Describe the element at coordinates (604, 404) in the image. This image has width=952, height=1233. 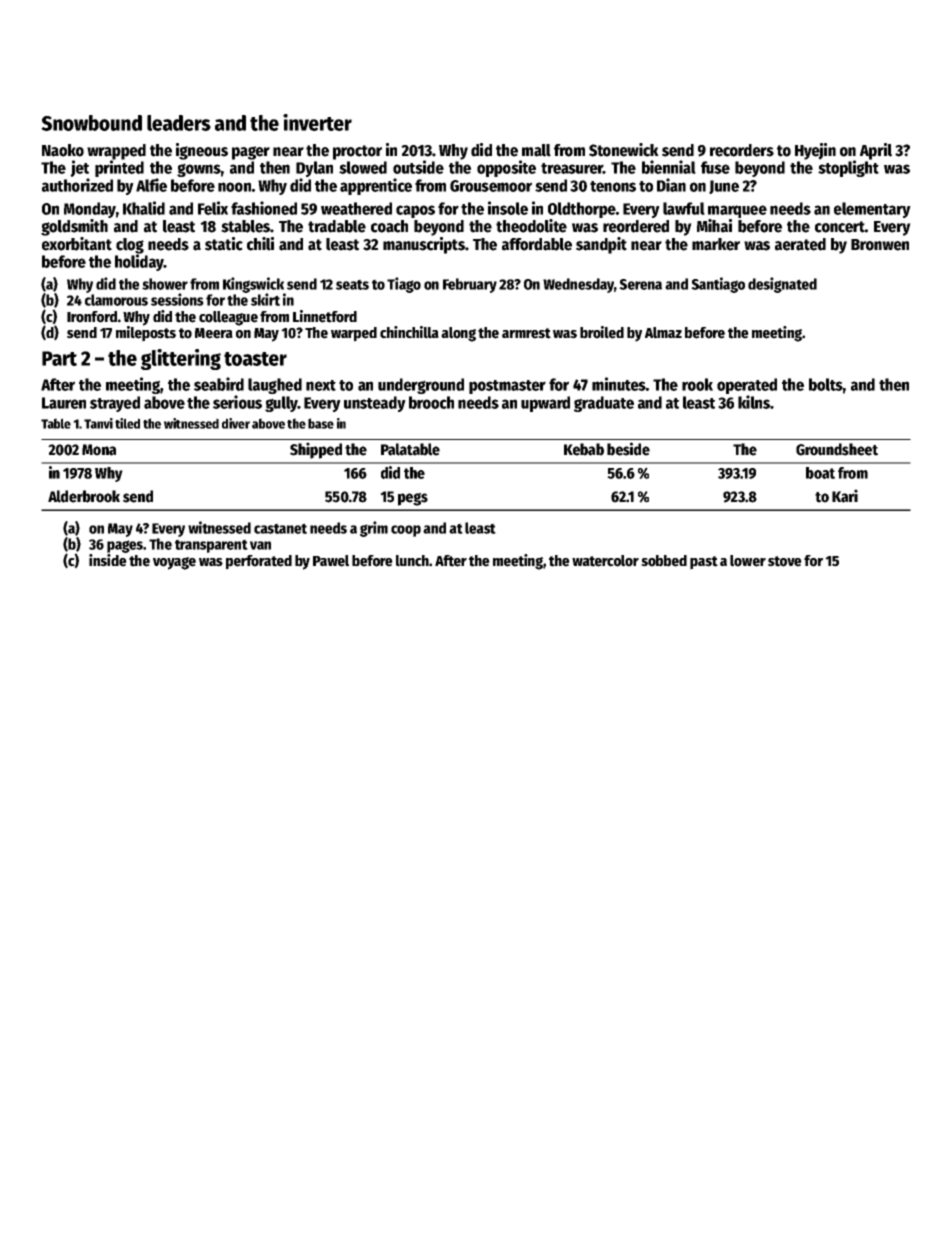
I see `graduate` at that location.
